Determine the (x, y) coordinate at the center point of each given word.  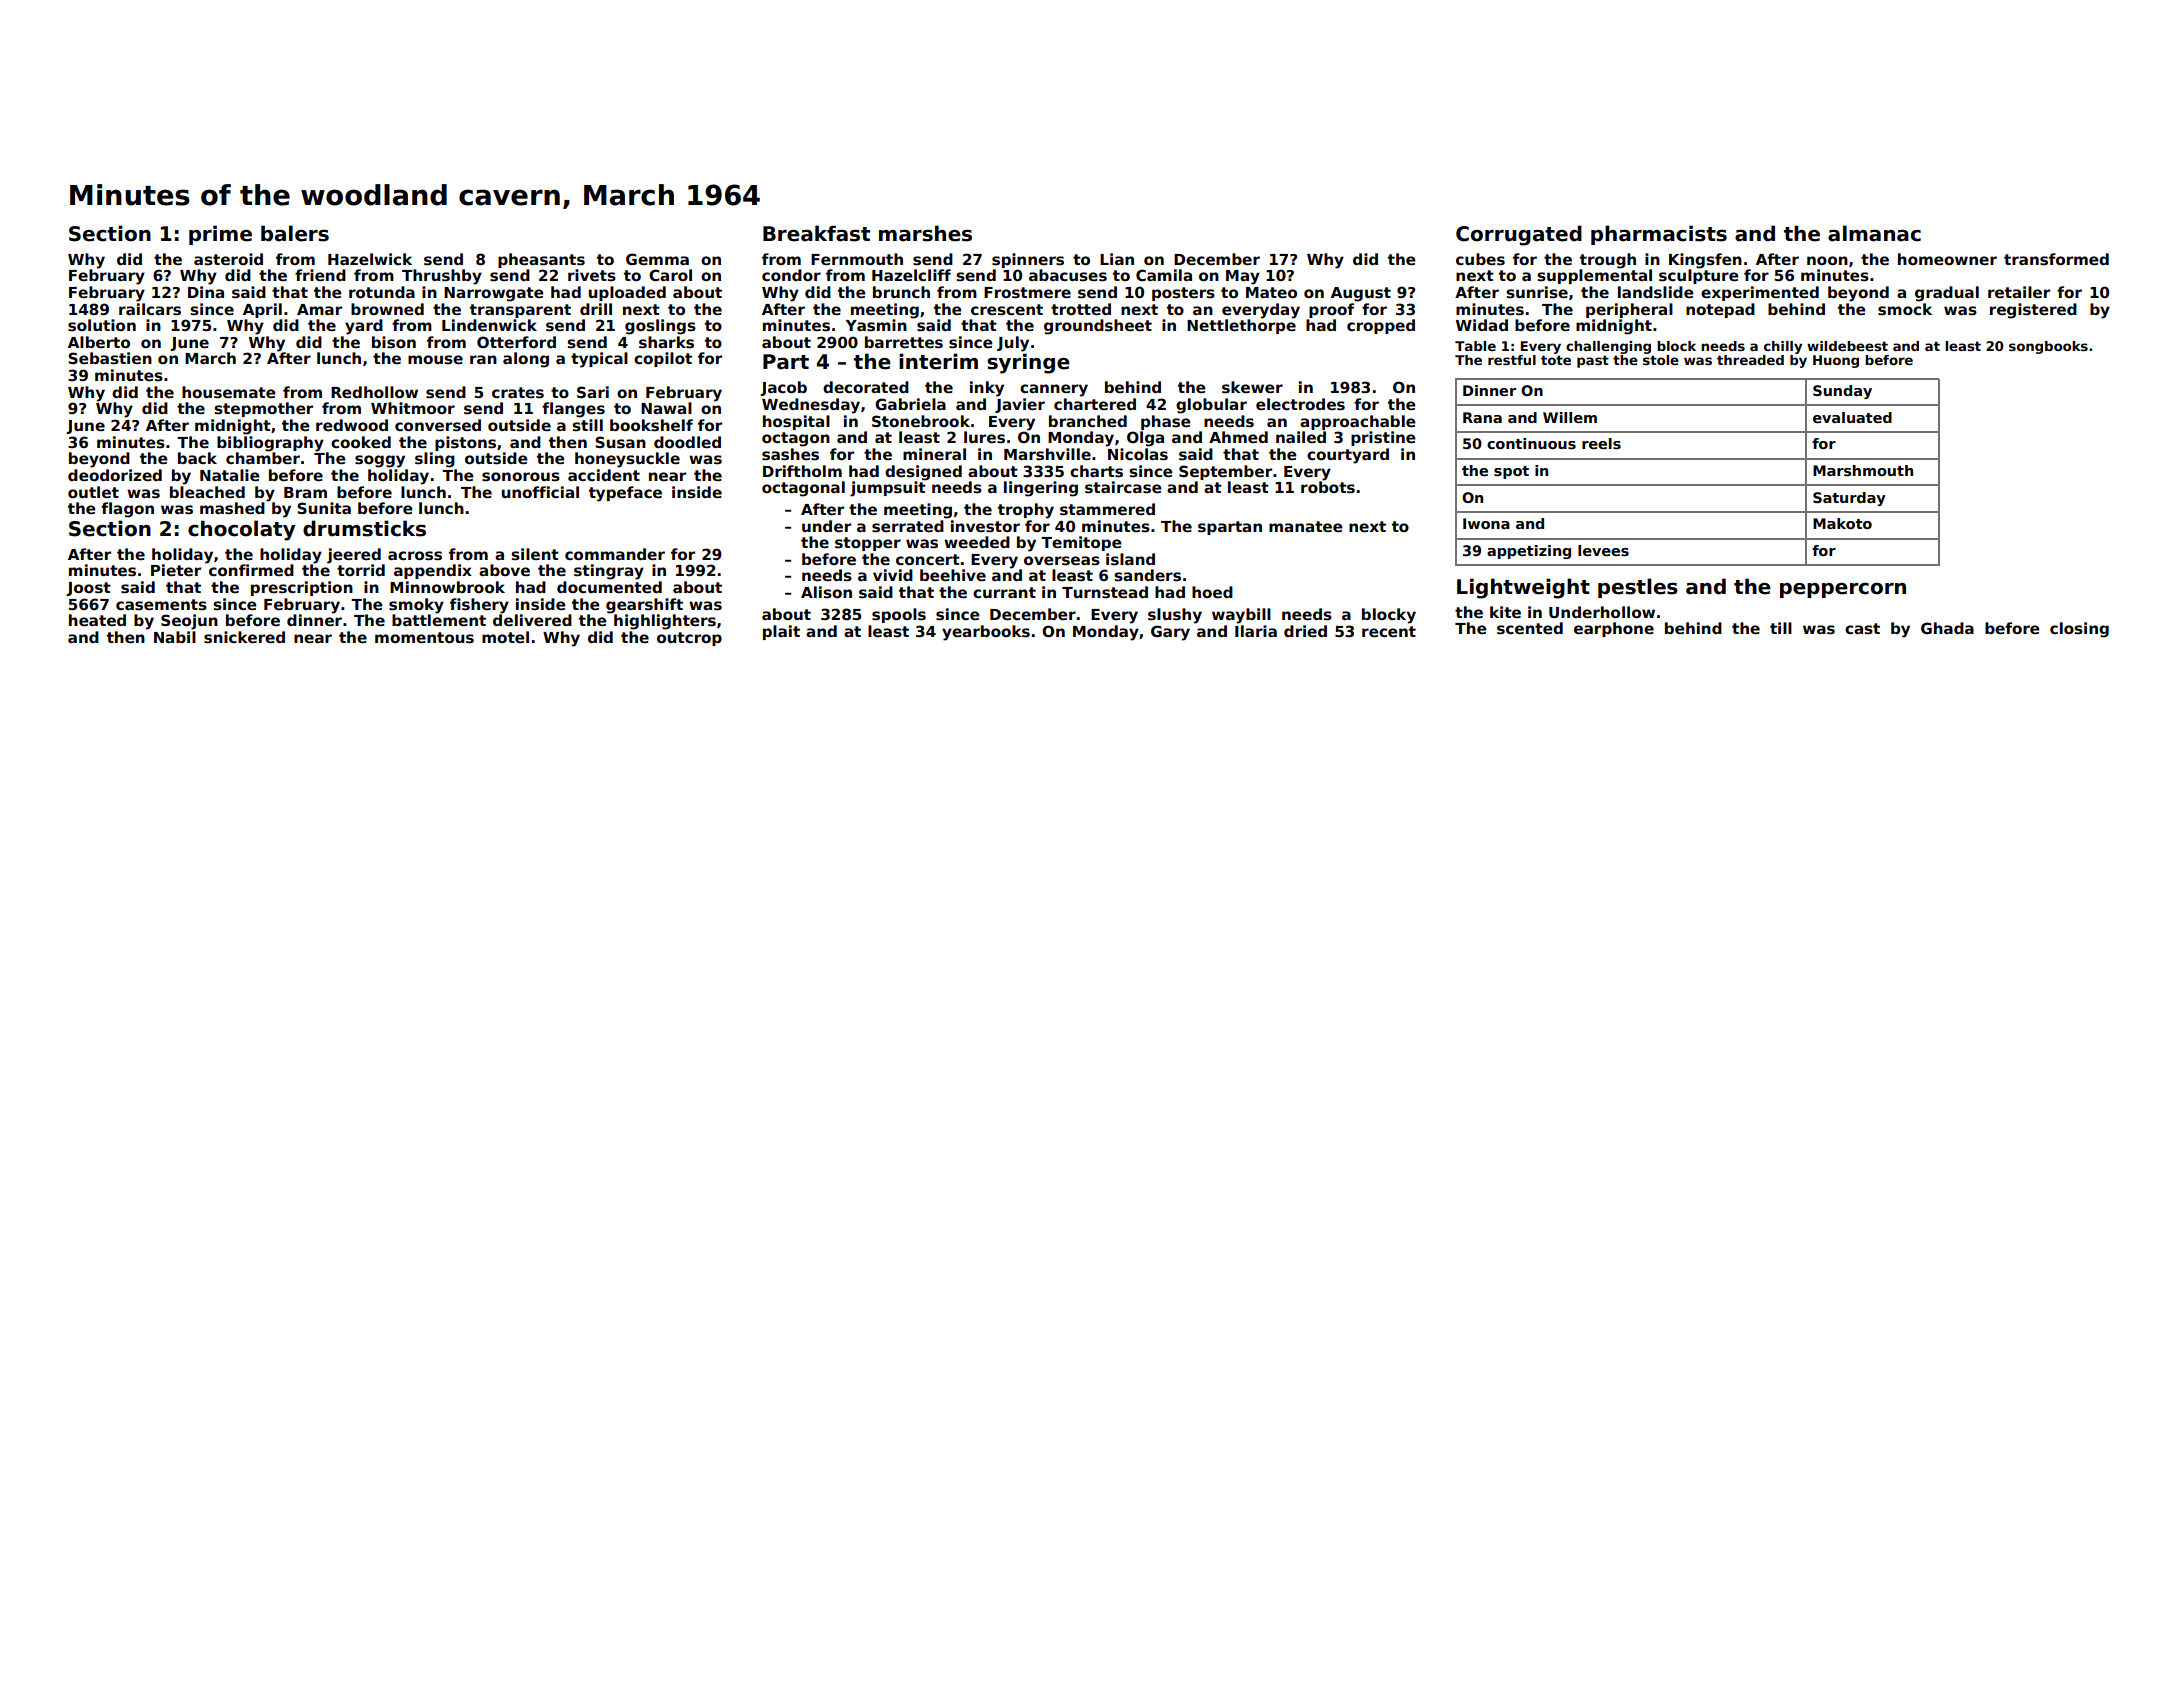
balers (295, 233)
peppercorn (1843, 590)
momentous (424, 638)
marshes (925, 233)
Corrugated (1519, 235)
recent (1389, 631)
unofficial (540, 492)
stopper (868, 544)
